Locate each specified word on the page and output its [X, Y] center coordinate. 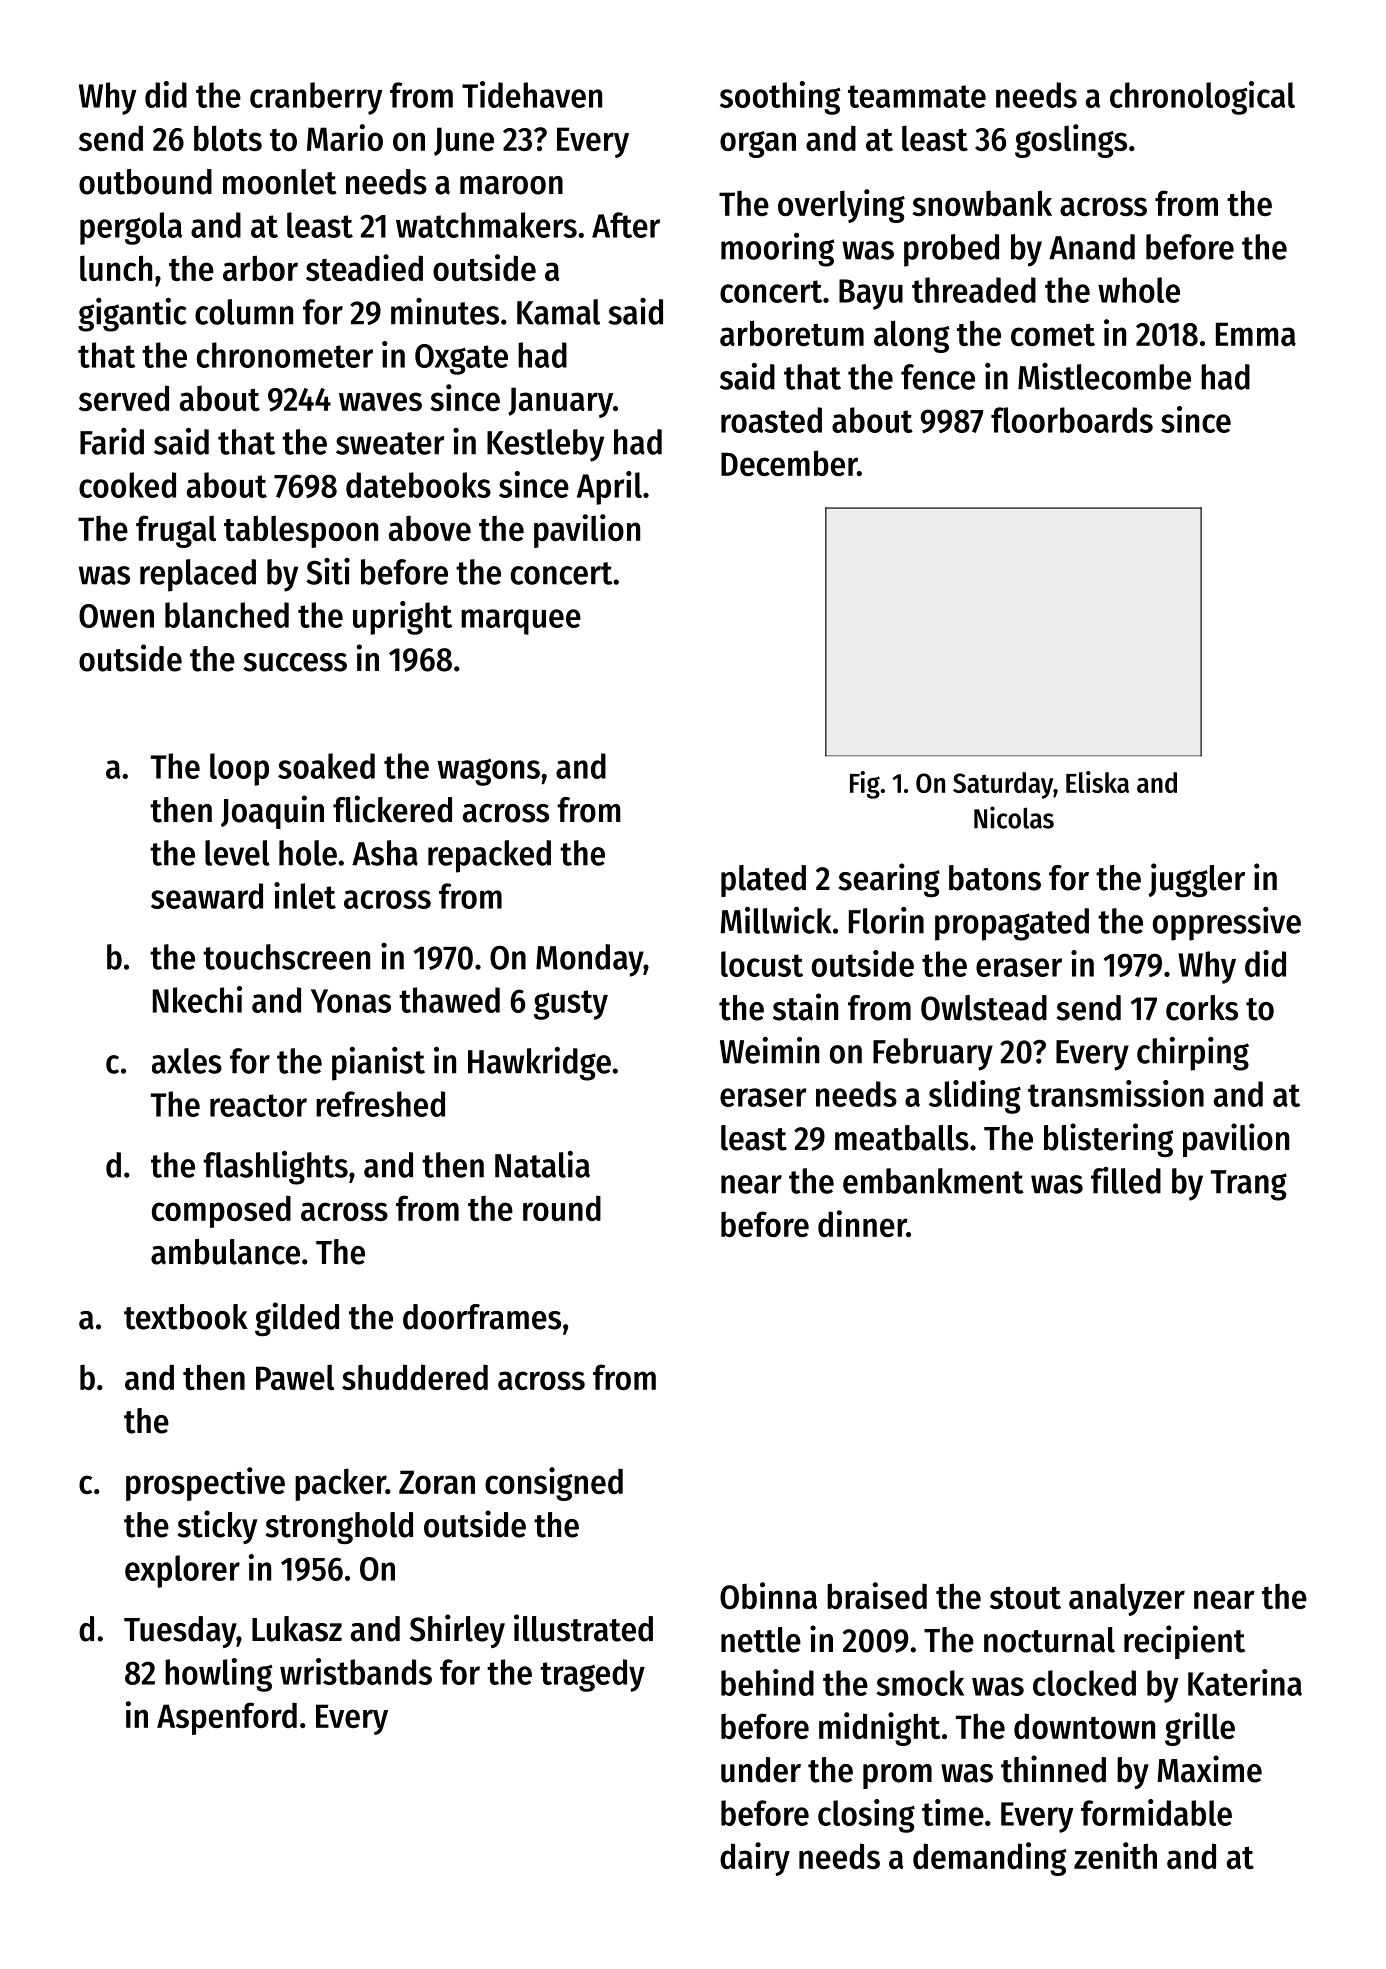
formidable [1156, 1812]
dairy [755, 1859]
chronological [1202, 98]
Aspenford [227, 1718]
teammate [917, 96]
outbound [145, 182]
